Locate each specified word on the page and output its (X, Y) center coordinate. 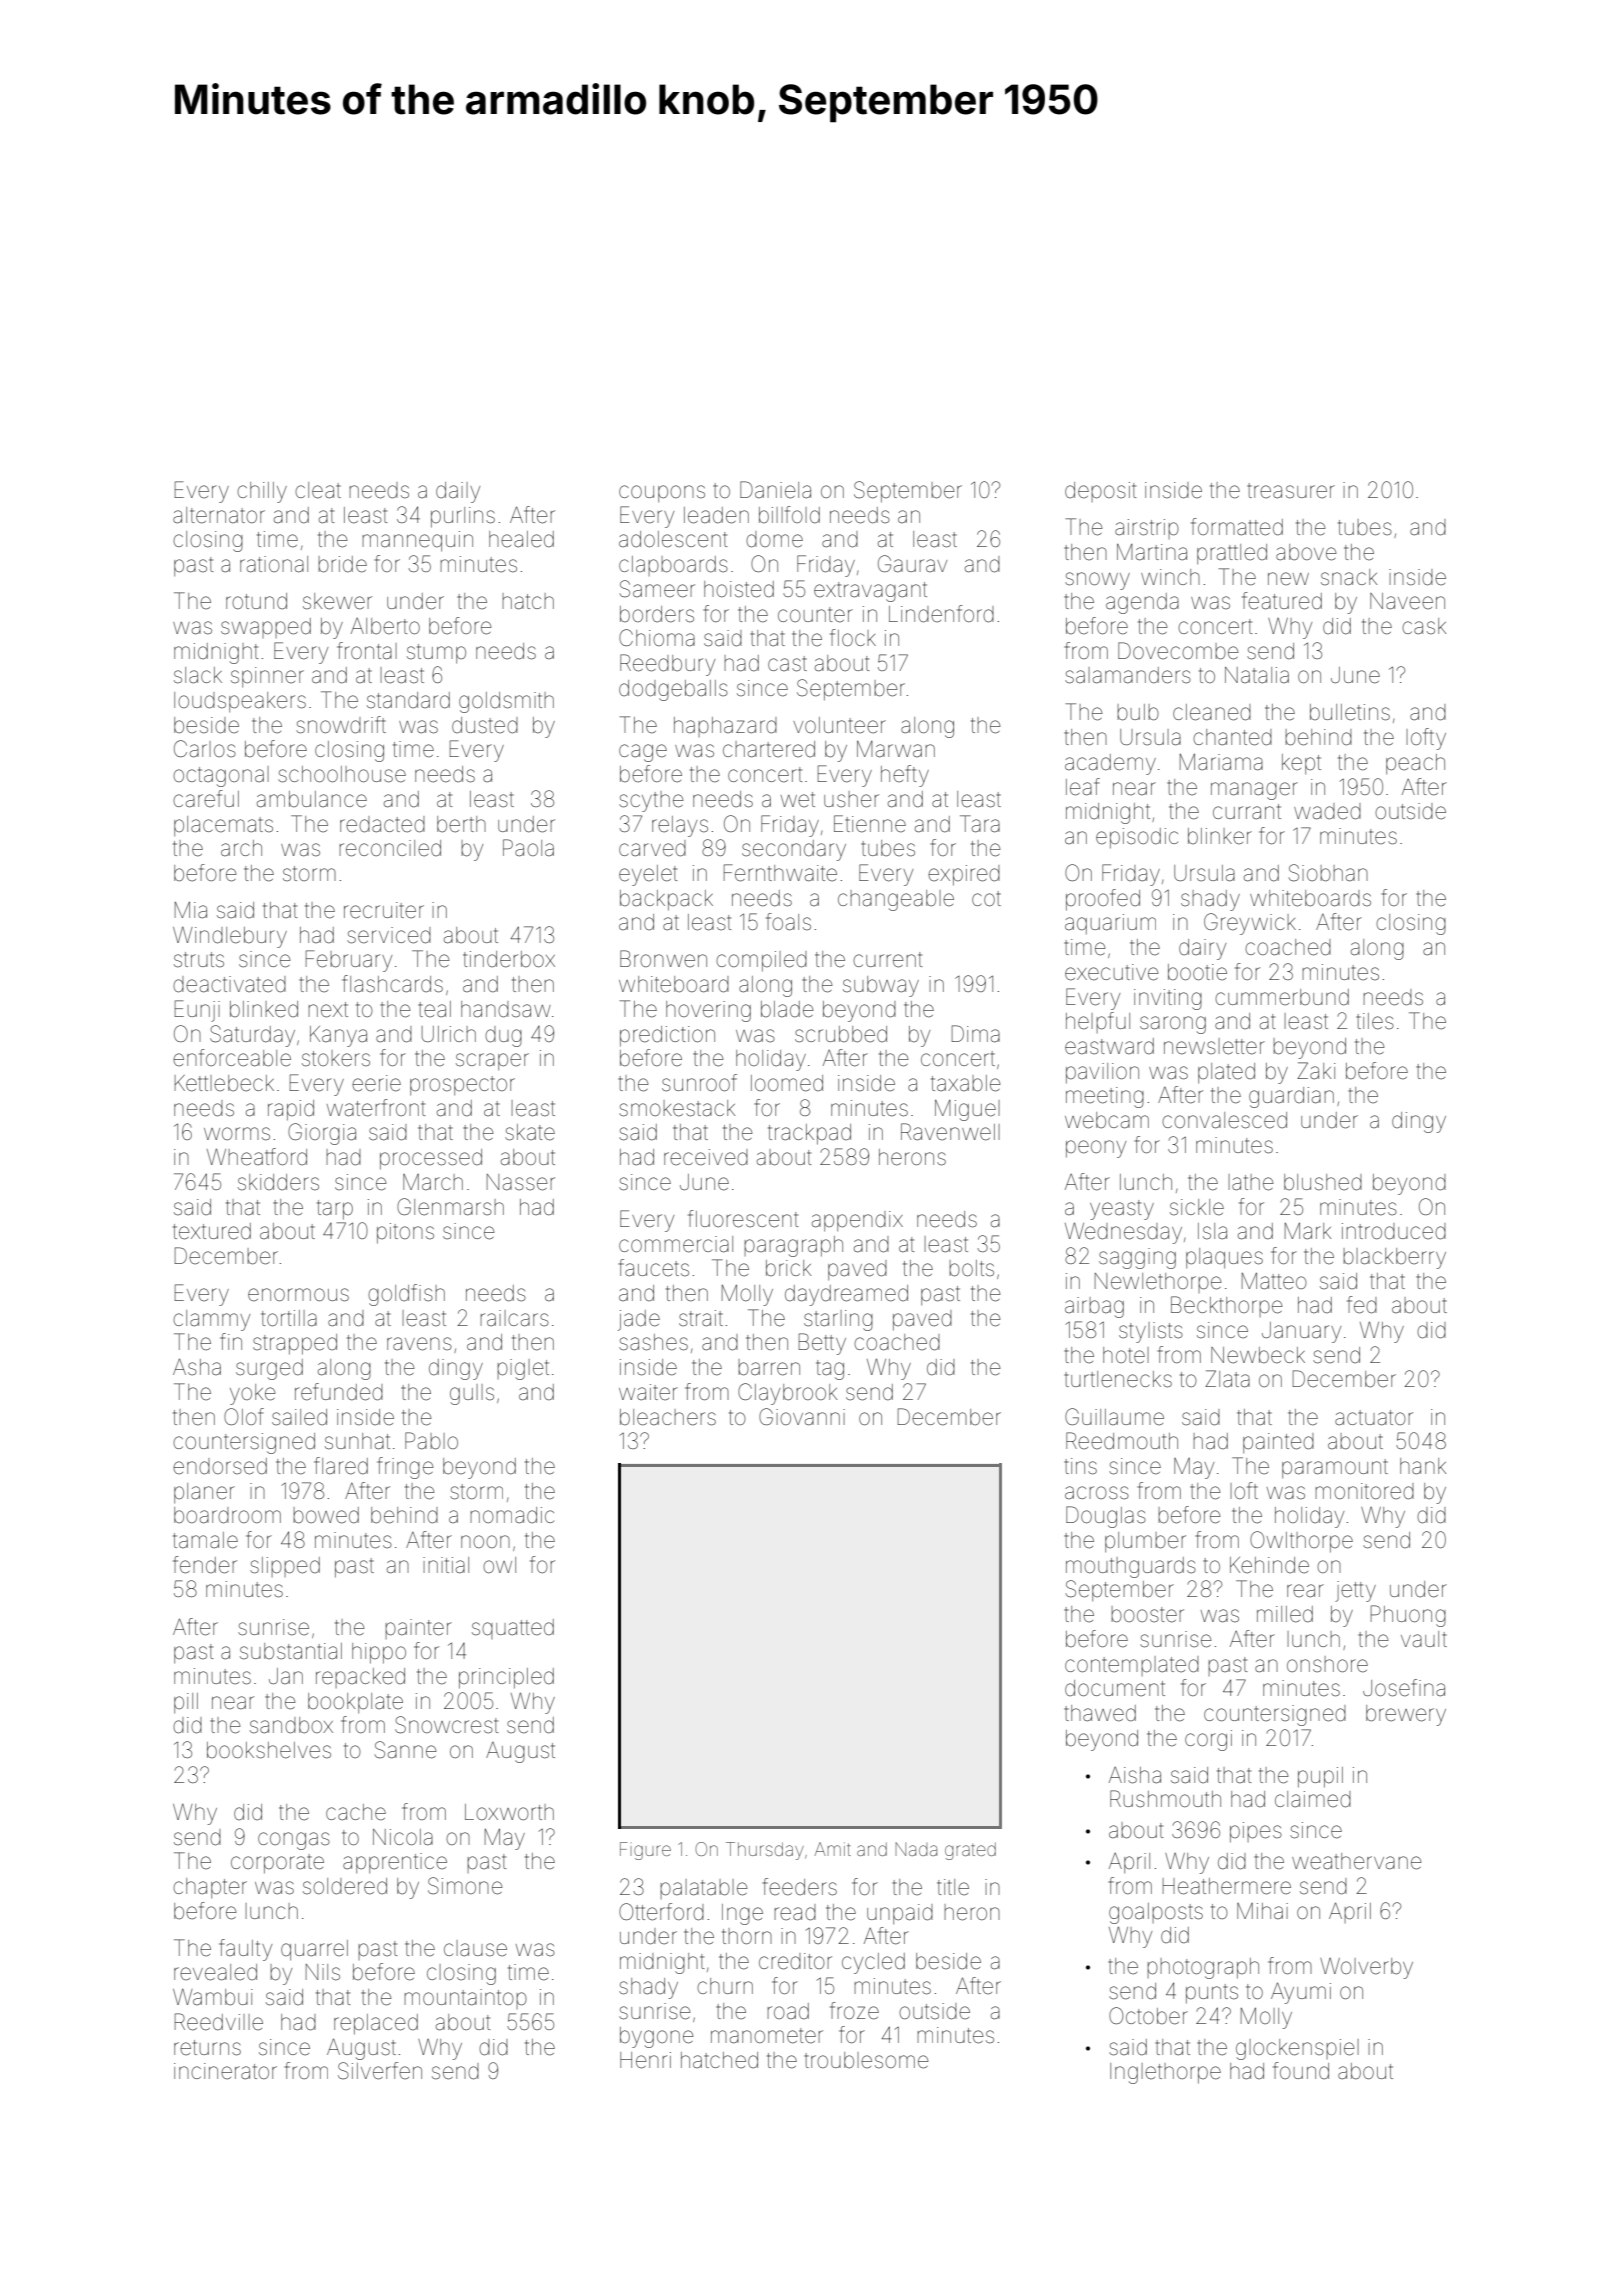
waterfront (376, 1108)
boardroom (227, 1515)
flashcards (392, 984)
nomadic (512, 1515)
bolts (971, 1268)
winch (1170, 577)
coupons (662, 493)
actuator (1374, 1418)
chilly (262, 492)
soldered (345, 1886)
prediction (667, 1036)
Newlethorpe (1158, 1283)
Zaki (1316, 1071)
